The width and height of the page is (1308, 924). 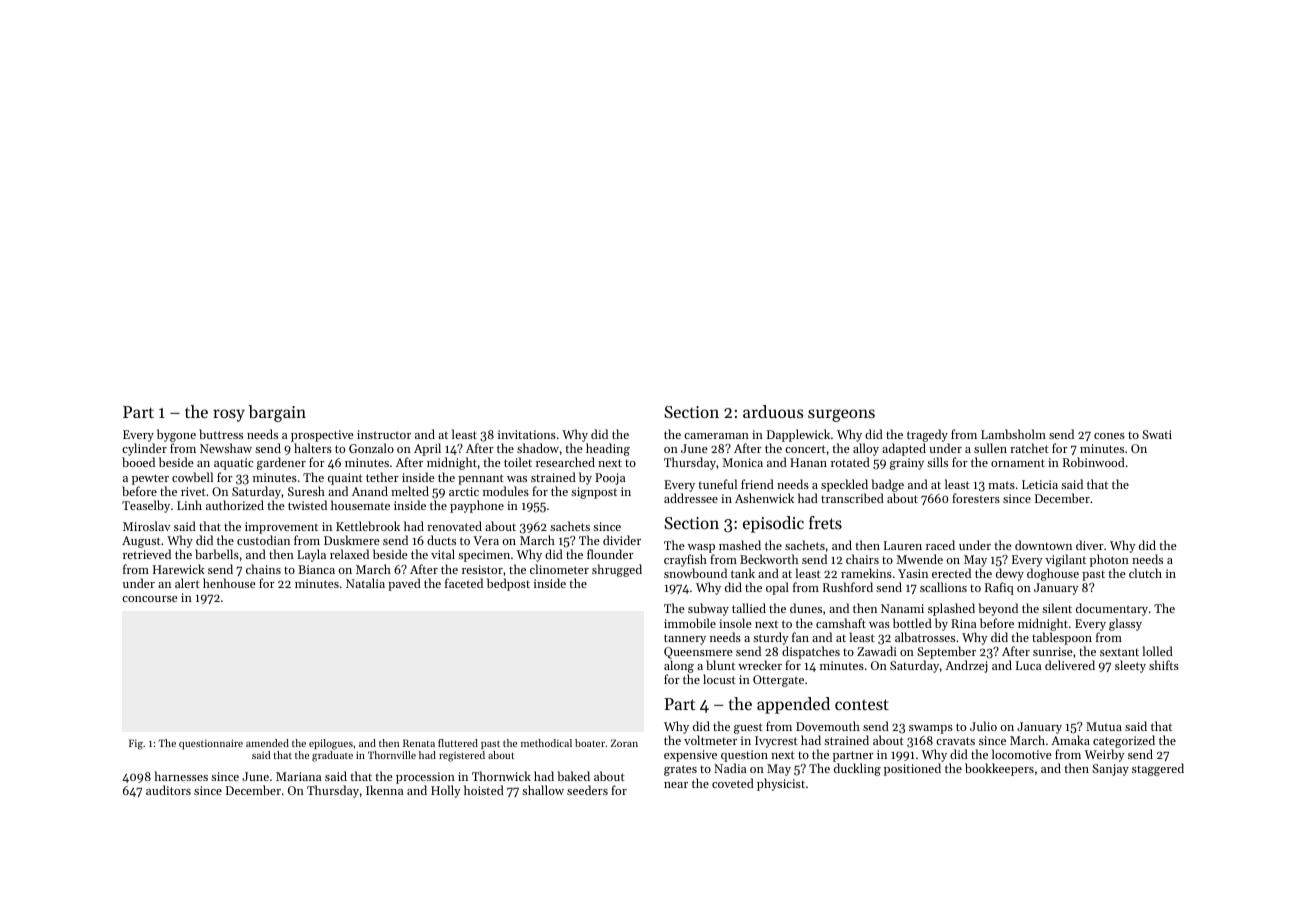 What do you see at coordinates (565, 462) in the page?
I see `researched` at bounding box center [565, 462].
